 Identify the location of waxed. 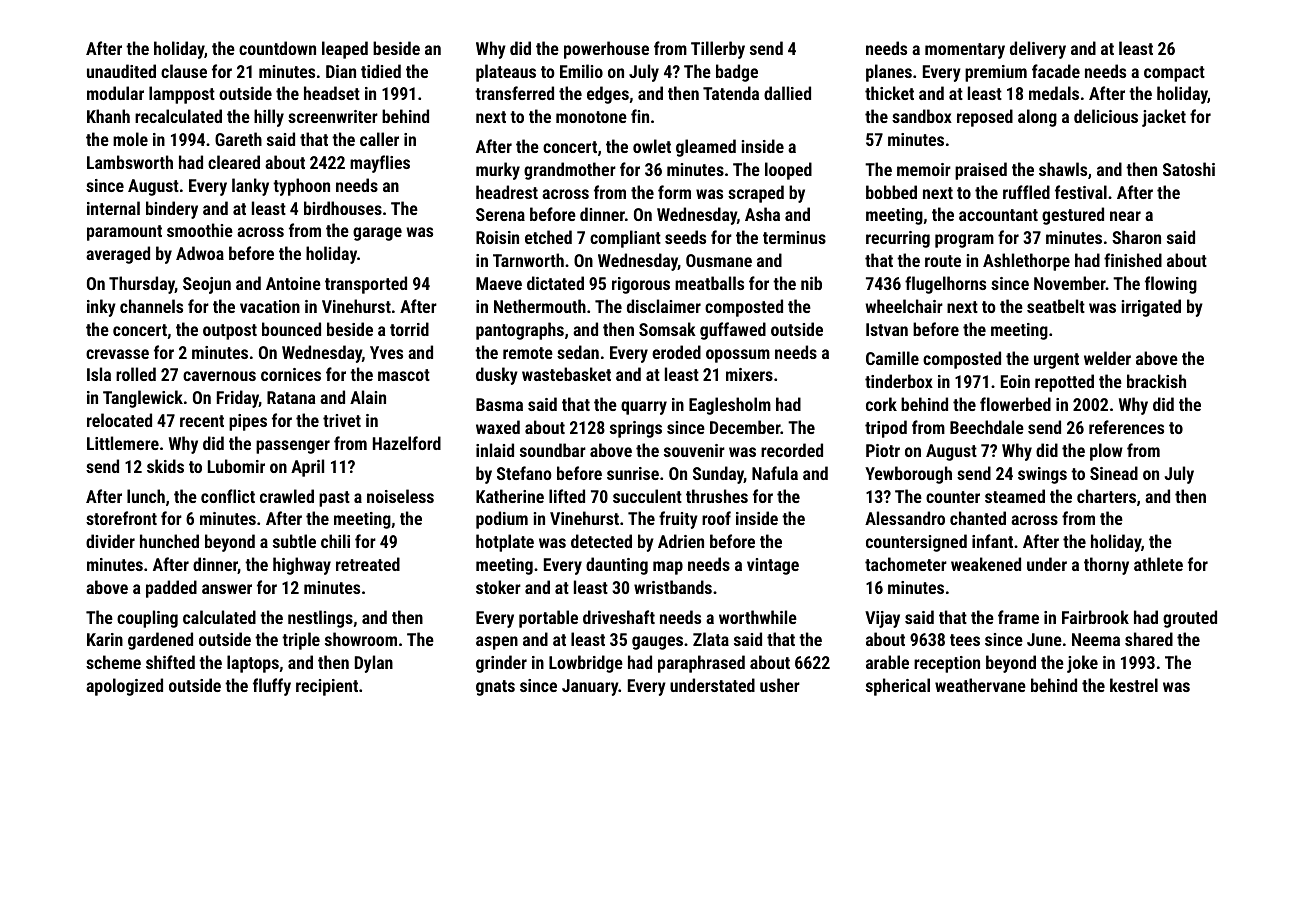
(498, 427).
